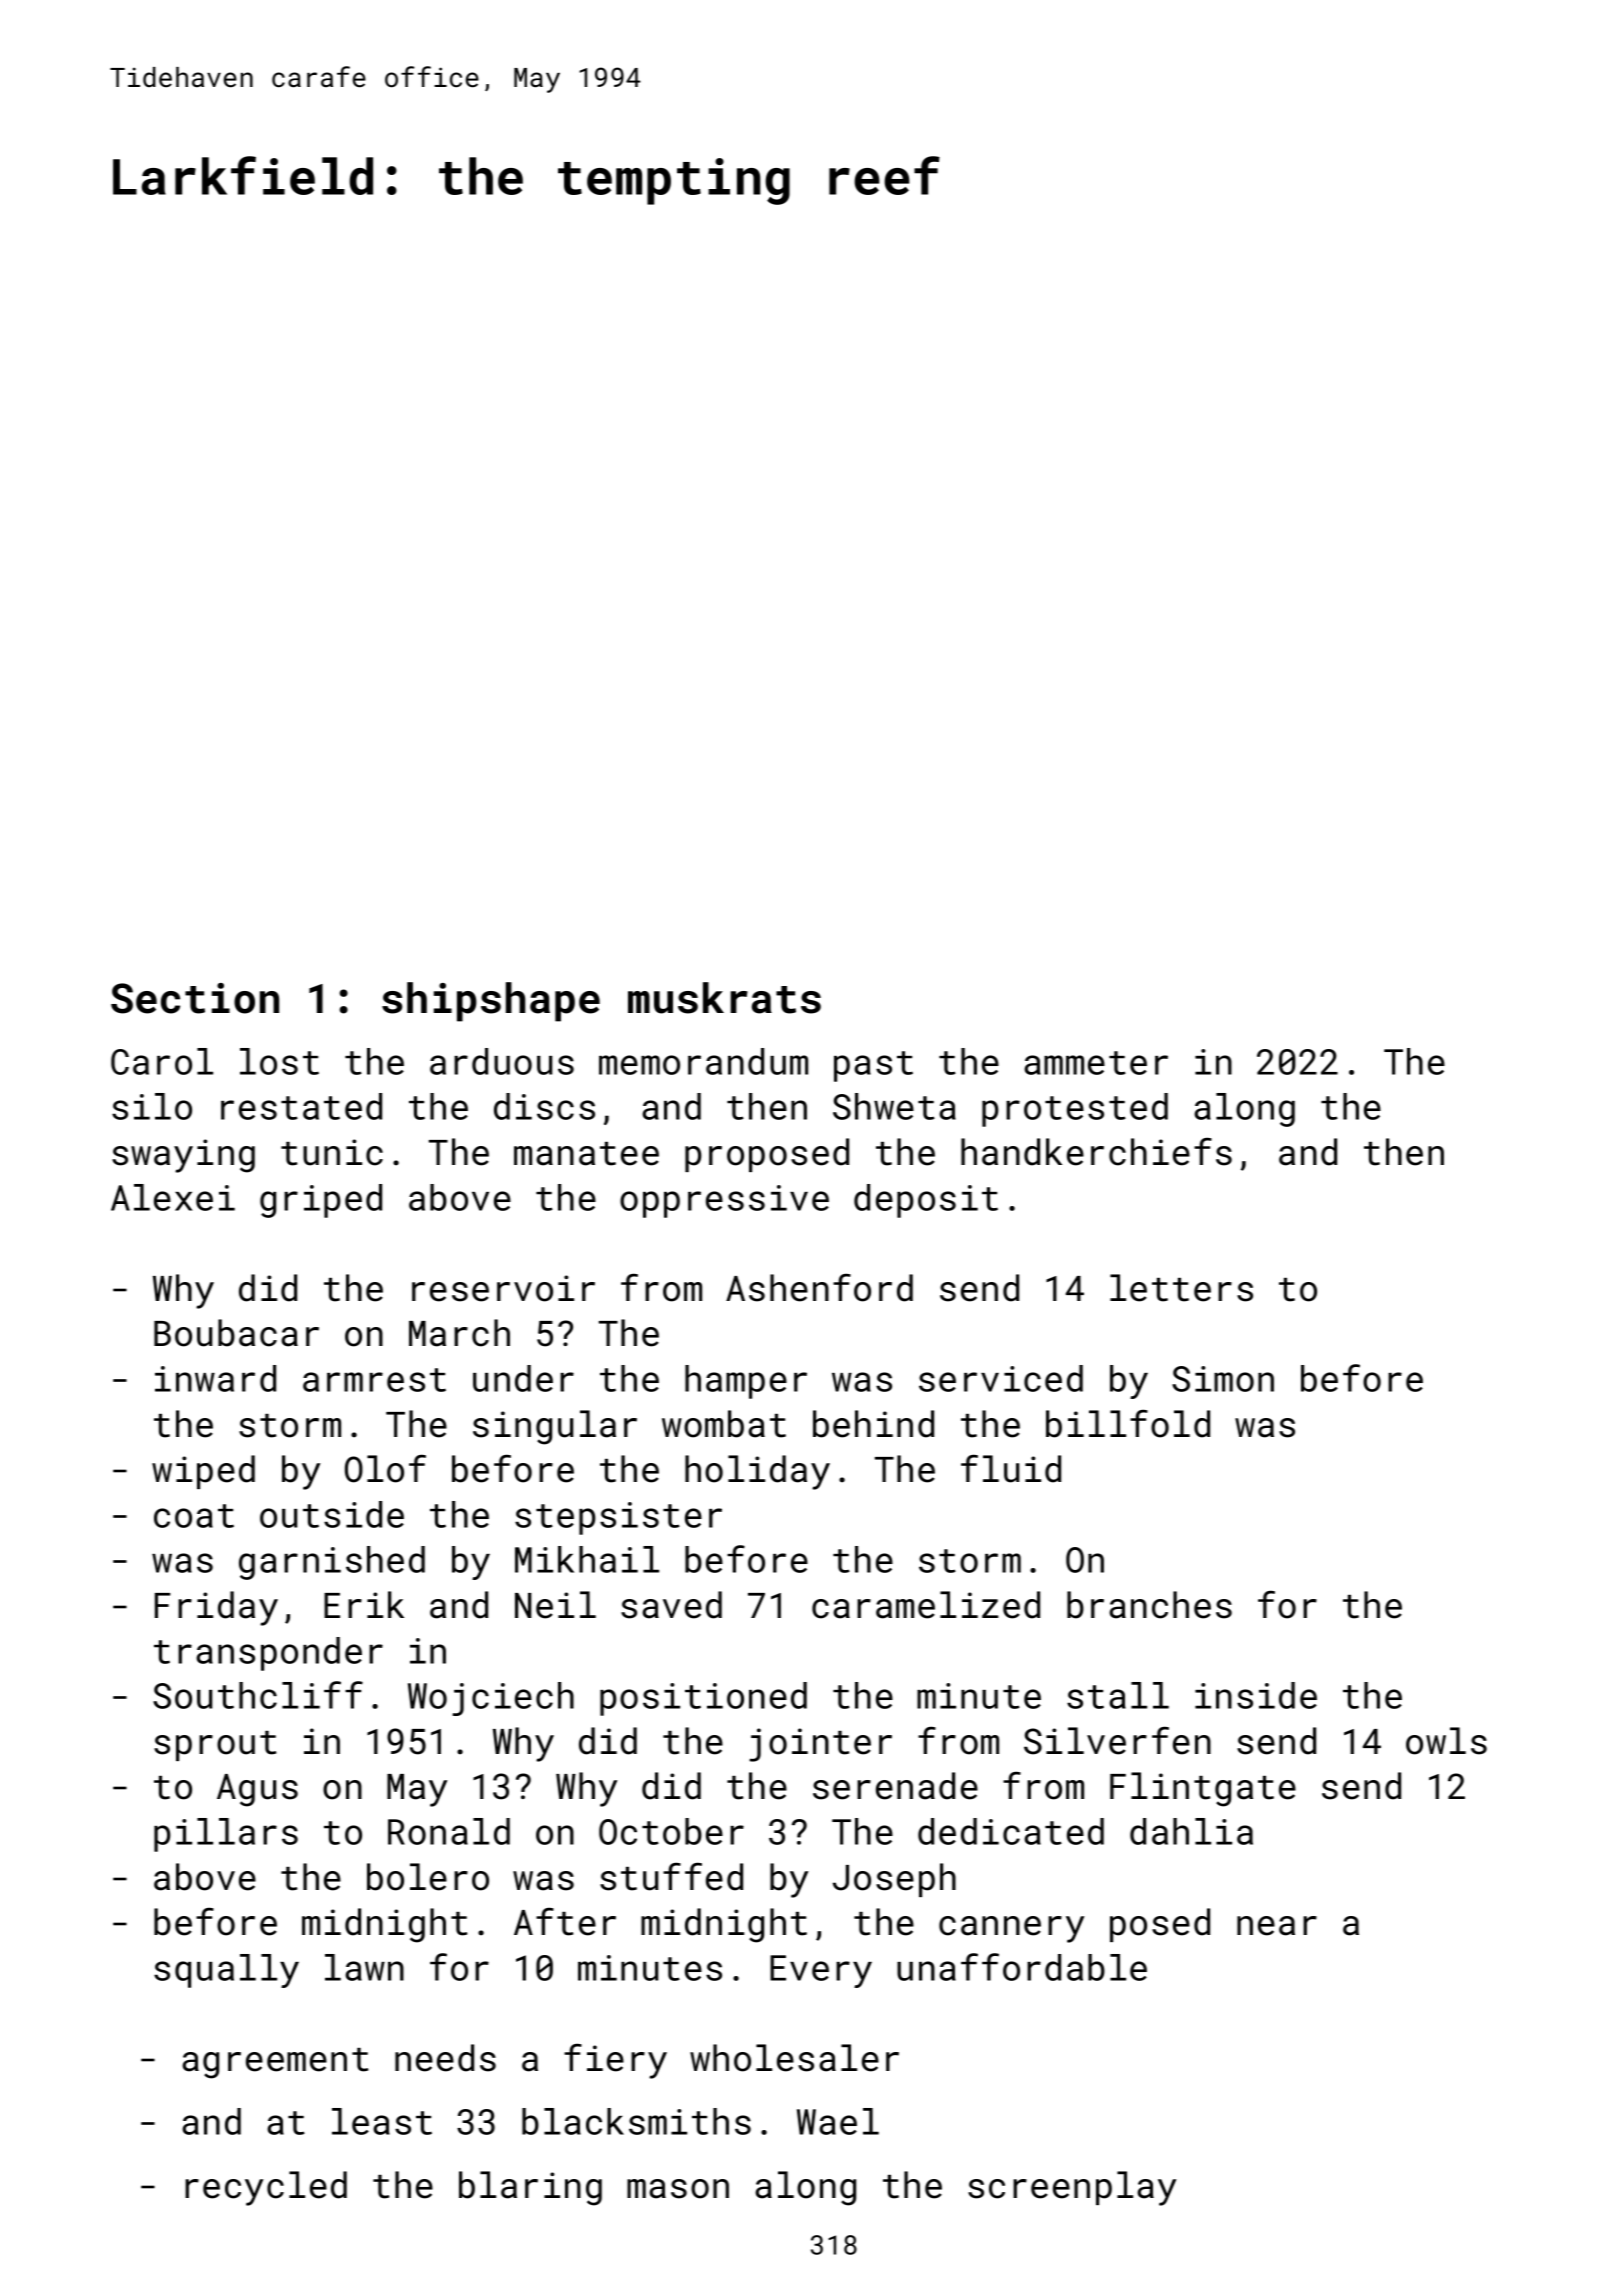  I want to click on Wojciech, so click(491, 1699).
